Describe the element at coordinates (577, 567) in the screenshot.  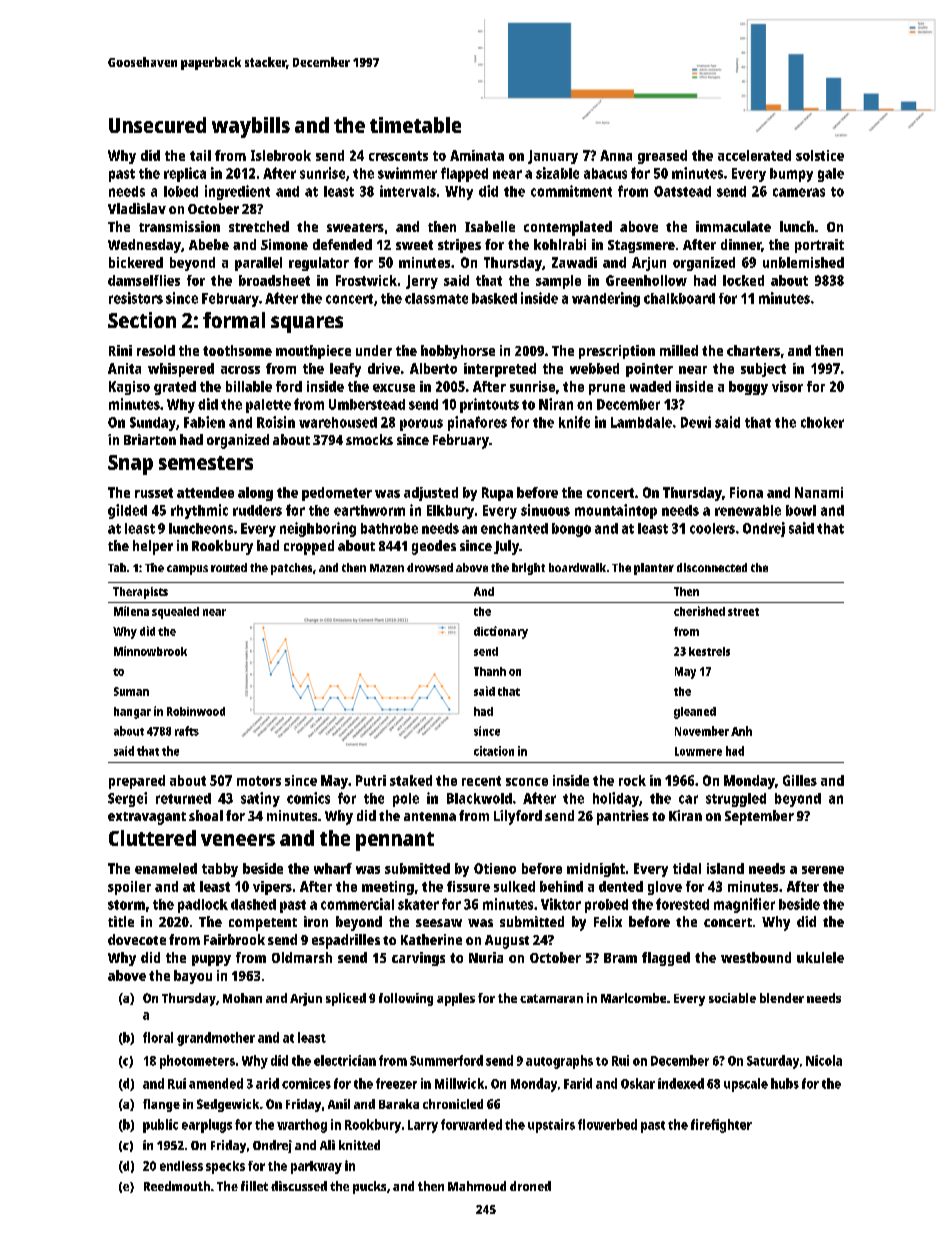
I see `boardwalk` at that location.
